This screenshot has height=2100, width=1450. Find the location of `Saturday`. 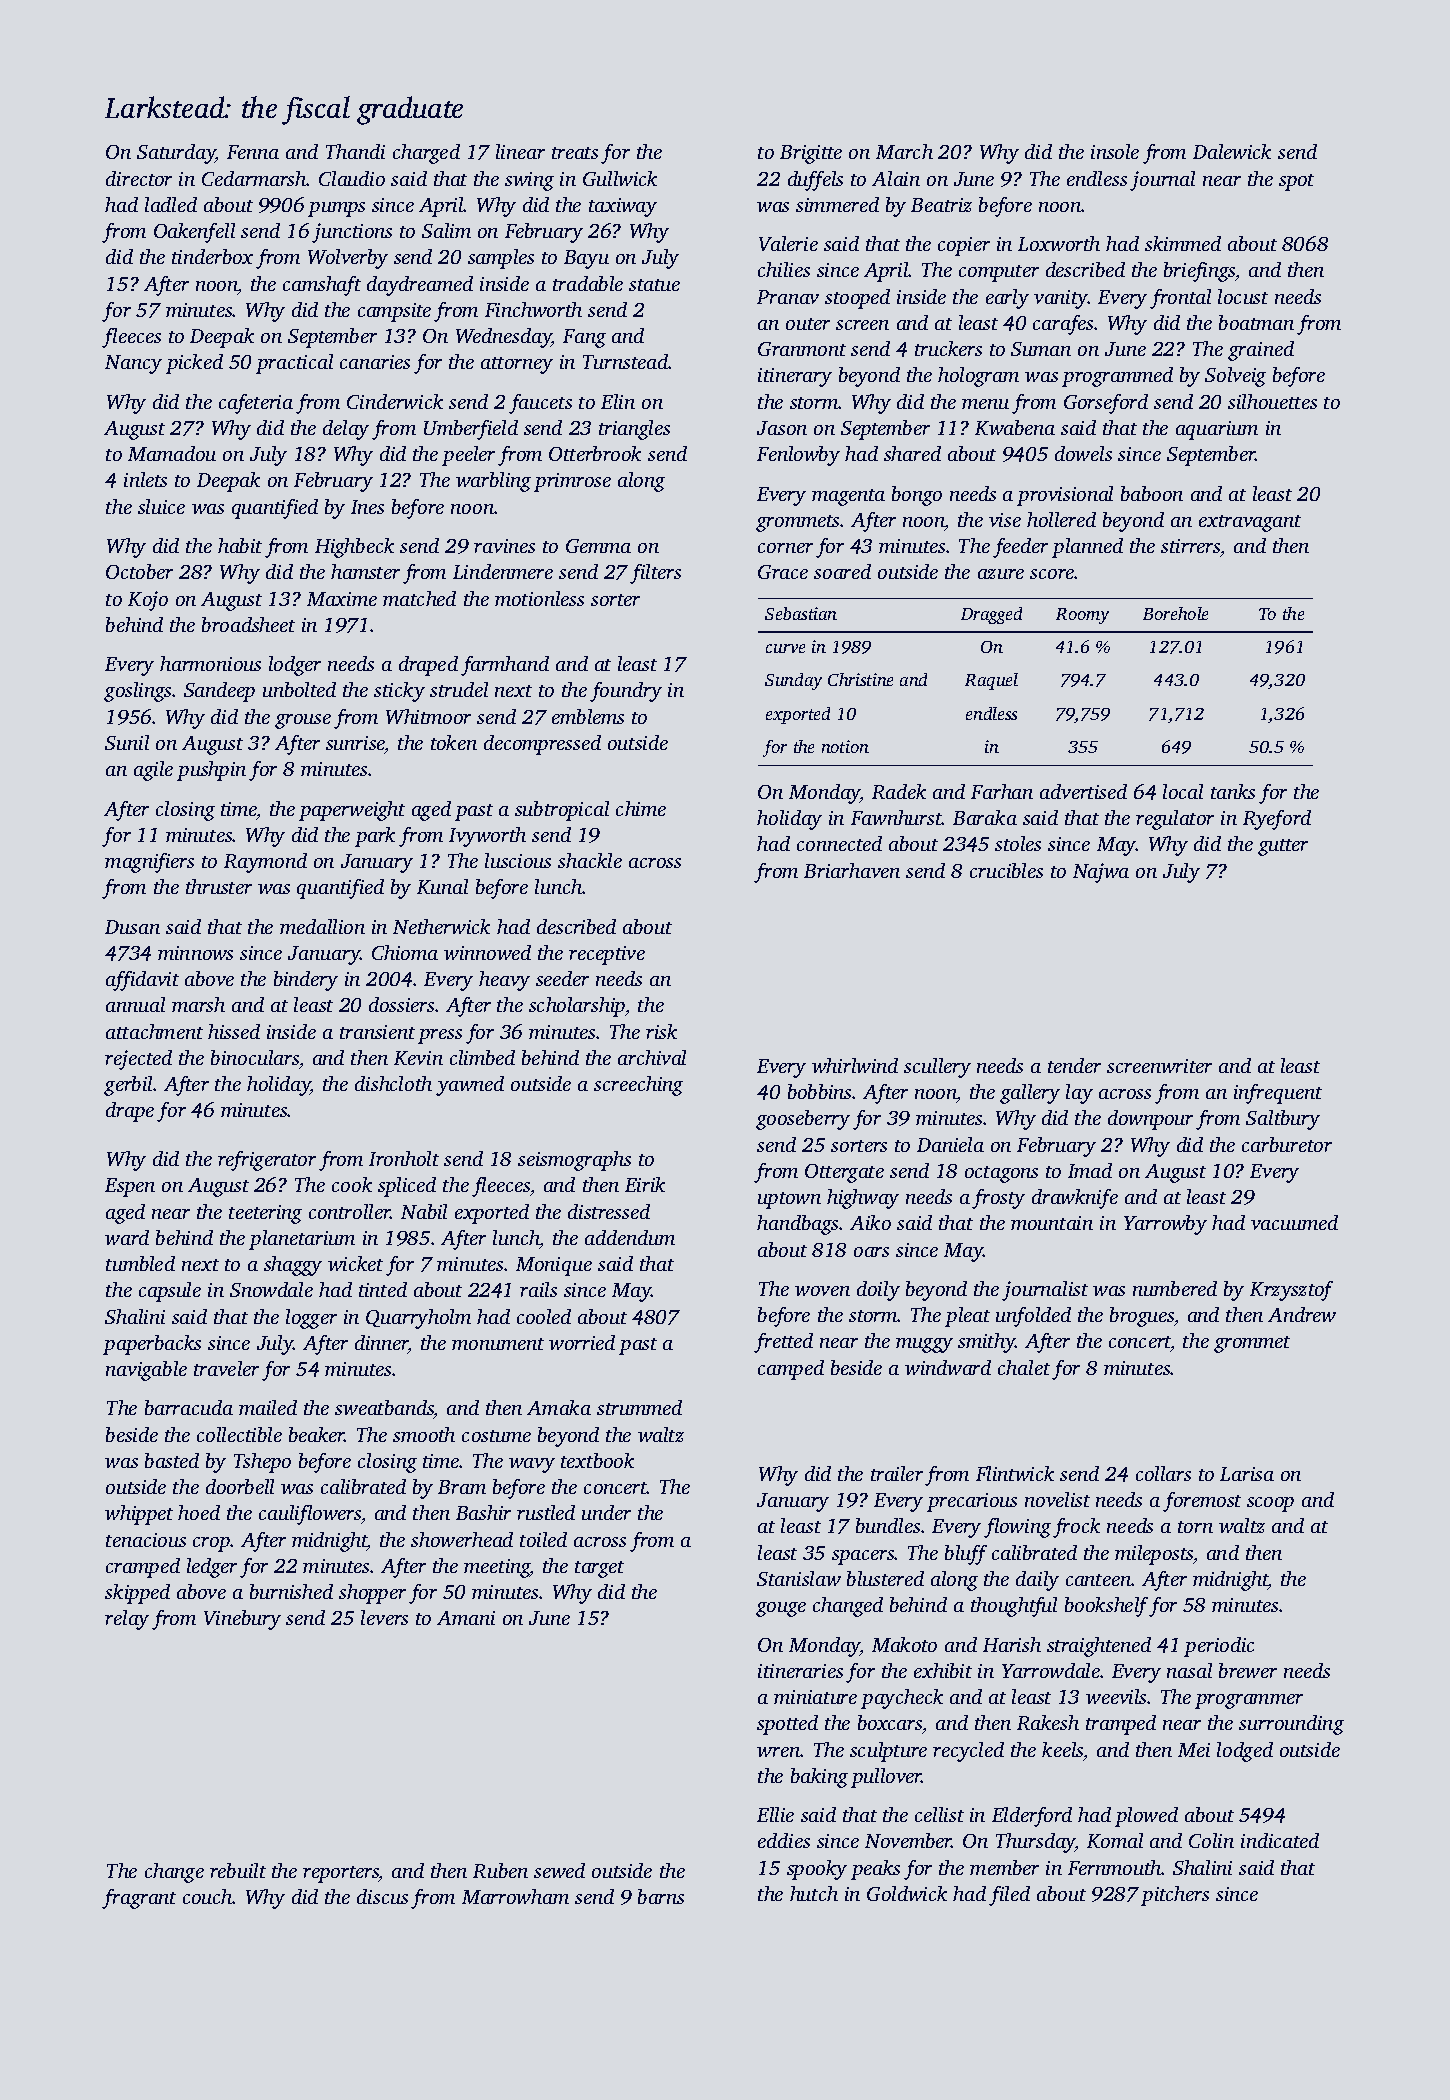

Saturday is located at coordinates (176, 154).
